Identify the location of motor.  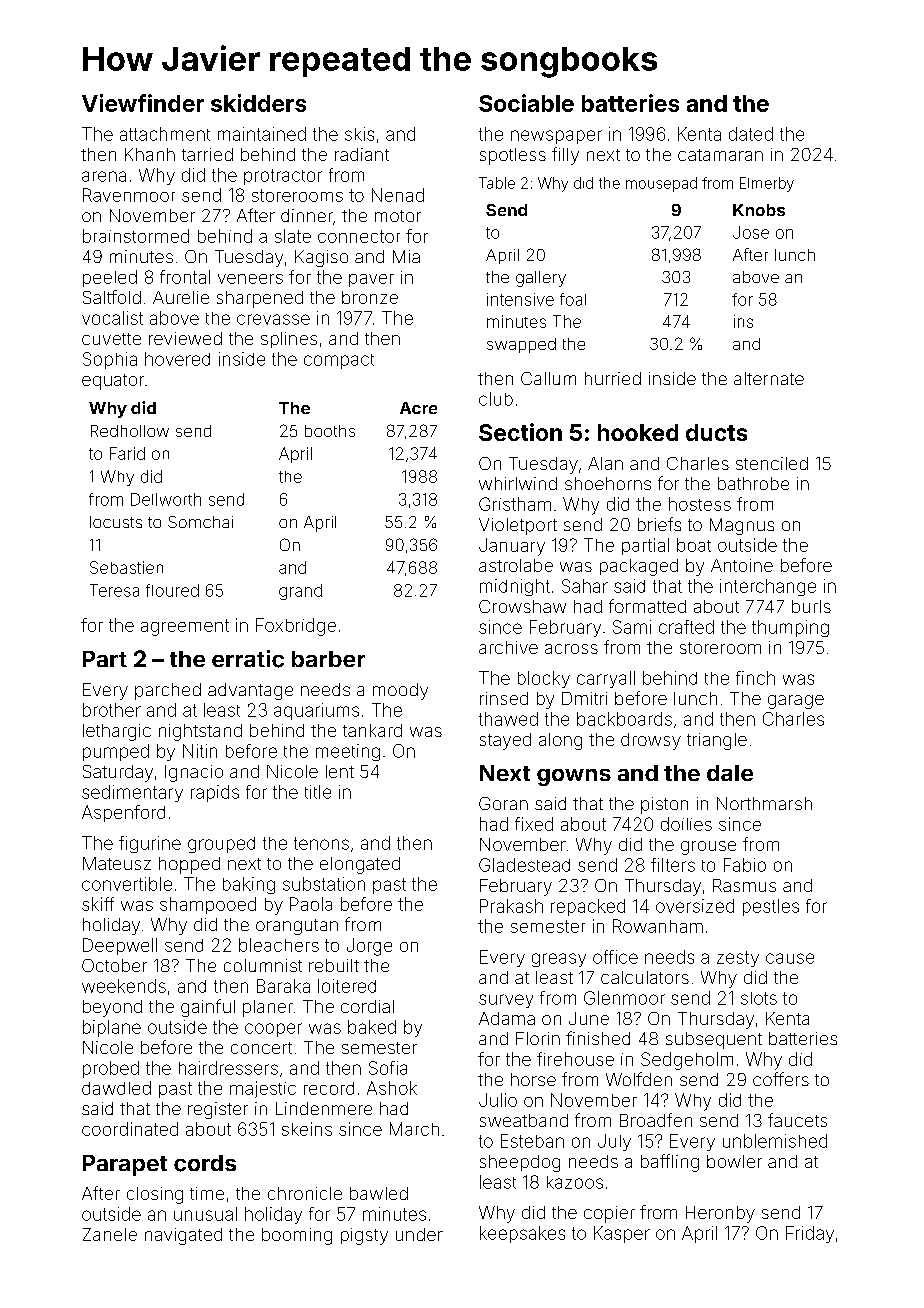
(398, 216).
